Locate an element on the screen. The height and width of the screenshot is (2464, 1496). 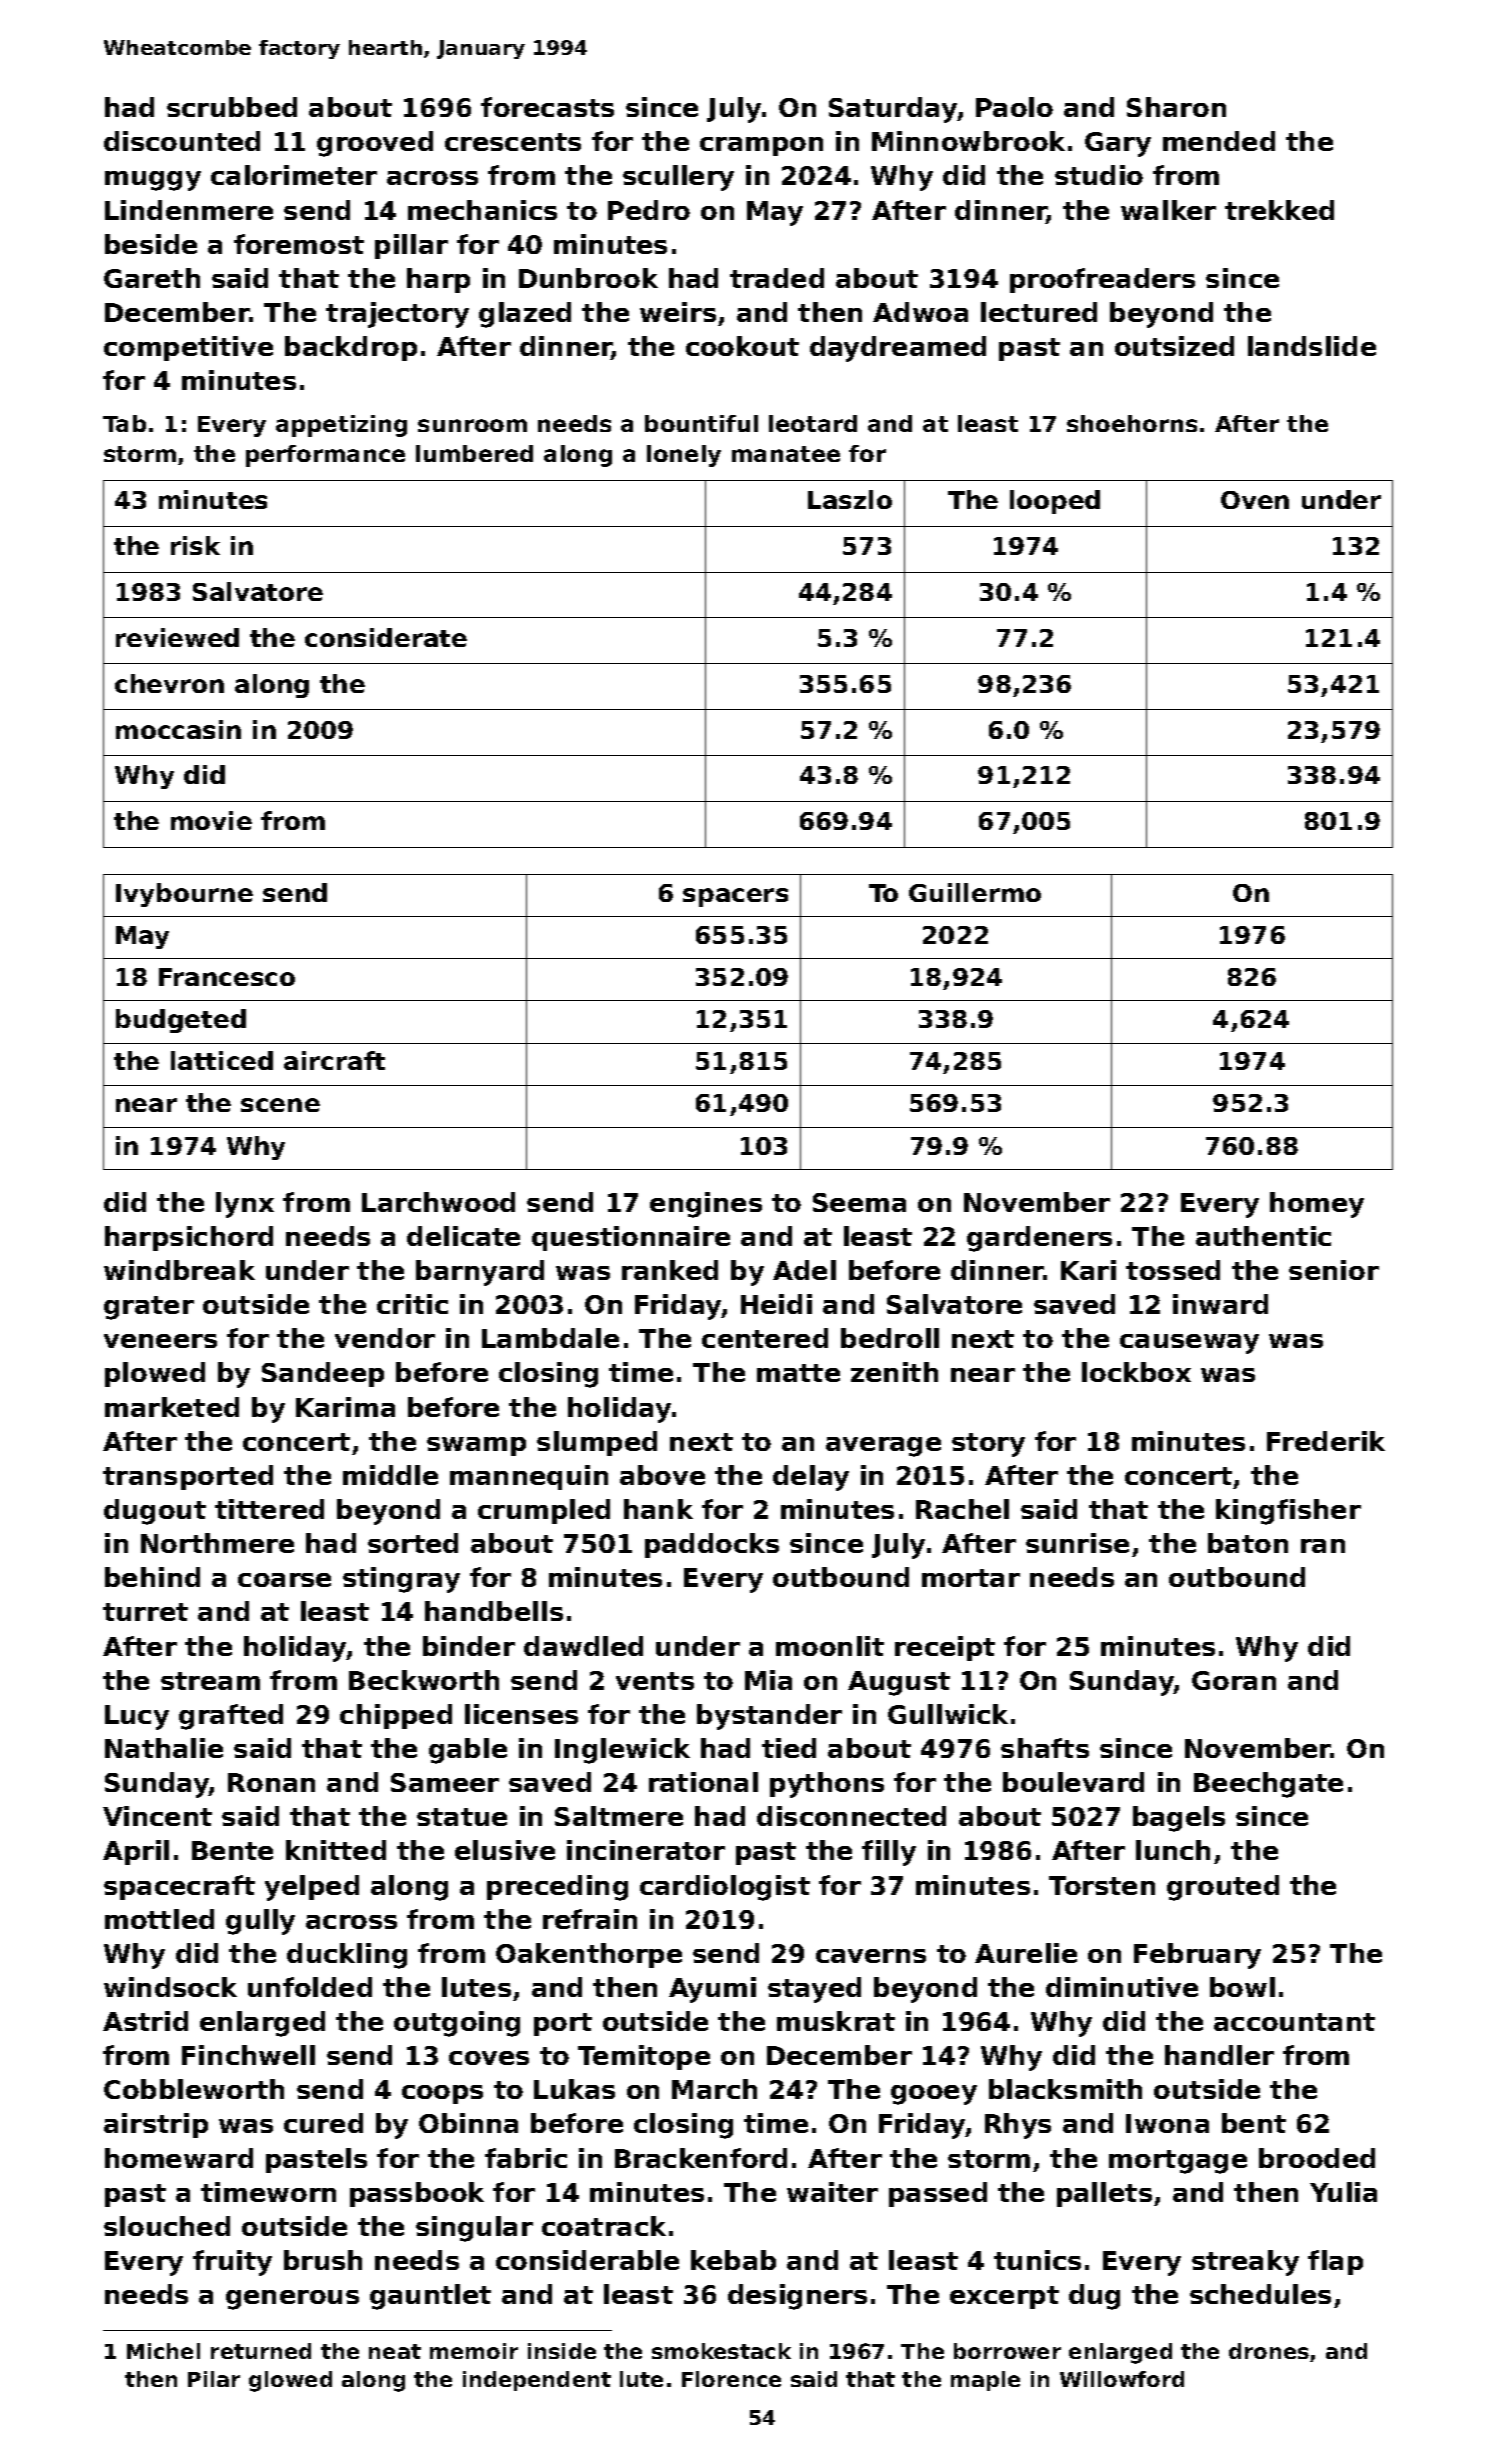
story is located at coordinates (988, 1445).
